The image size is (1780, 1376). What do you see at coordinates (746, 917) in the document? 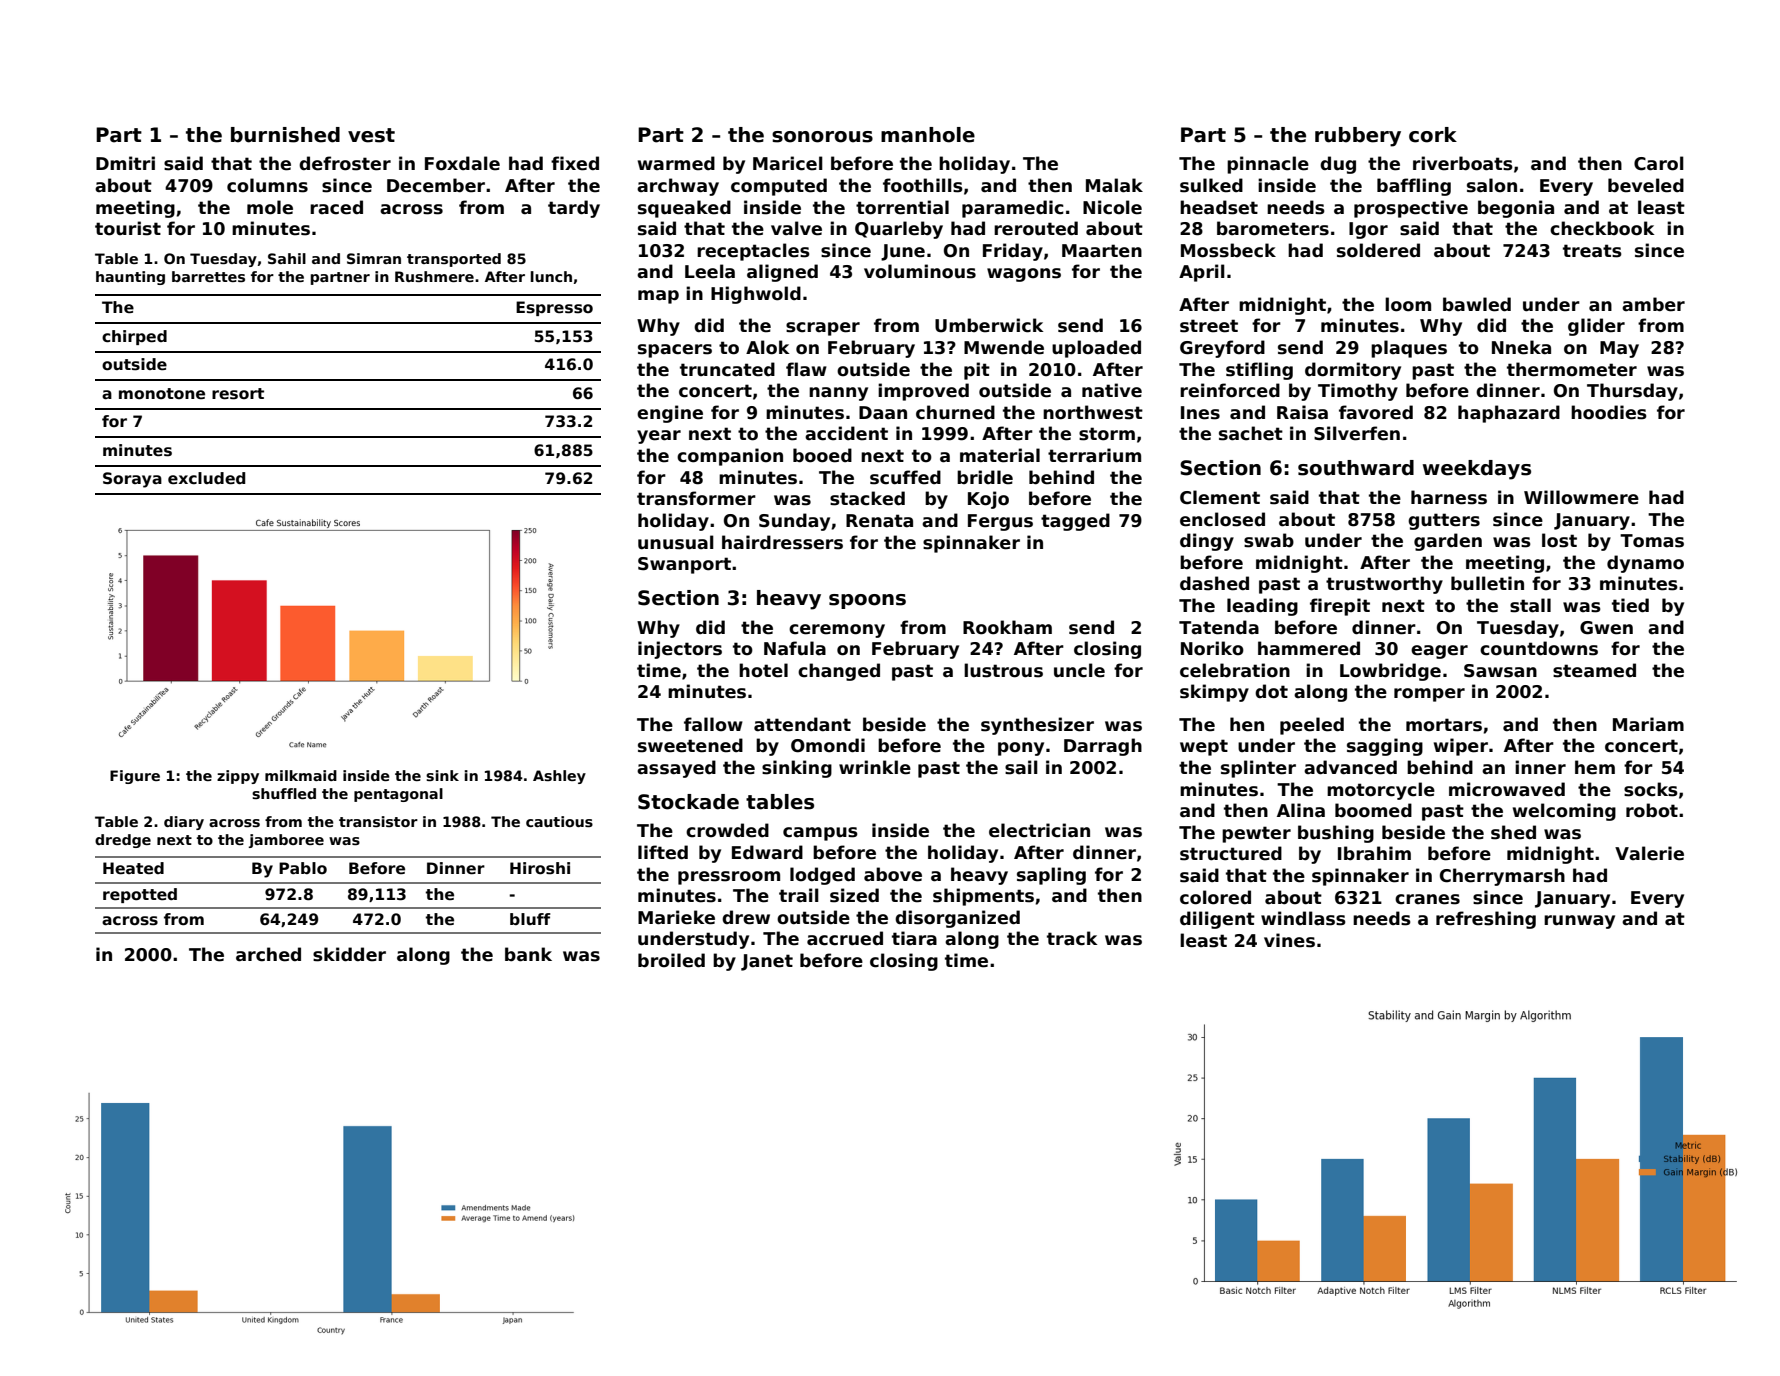
I see `drew` at bounding box center [746, 917].
